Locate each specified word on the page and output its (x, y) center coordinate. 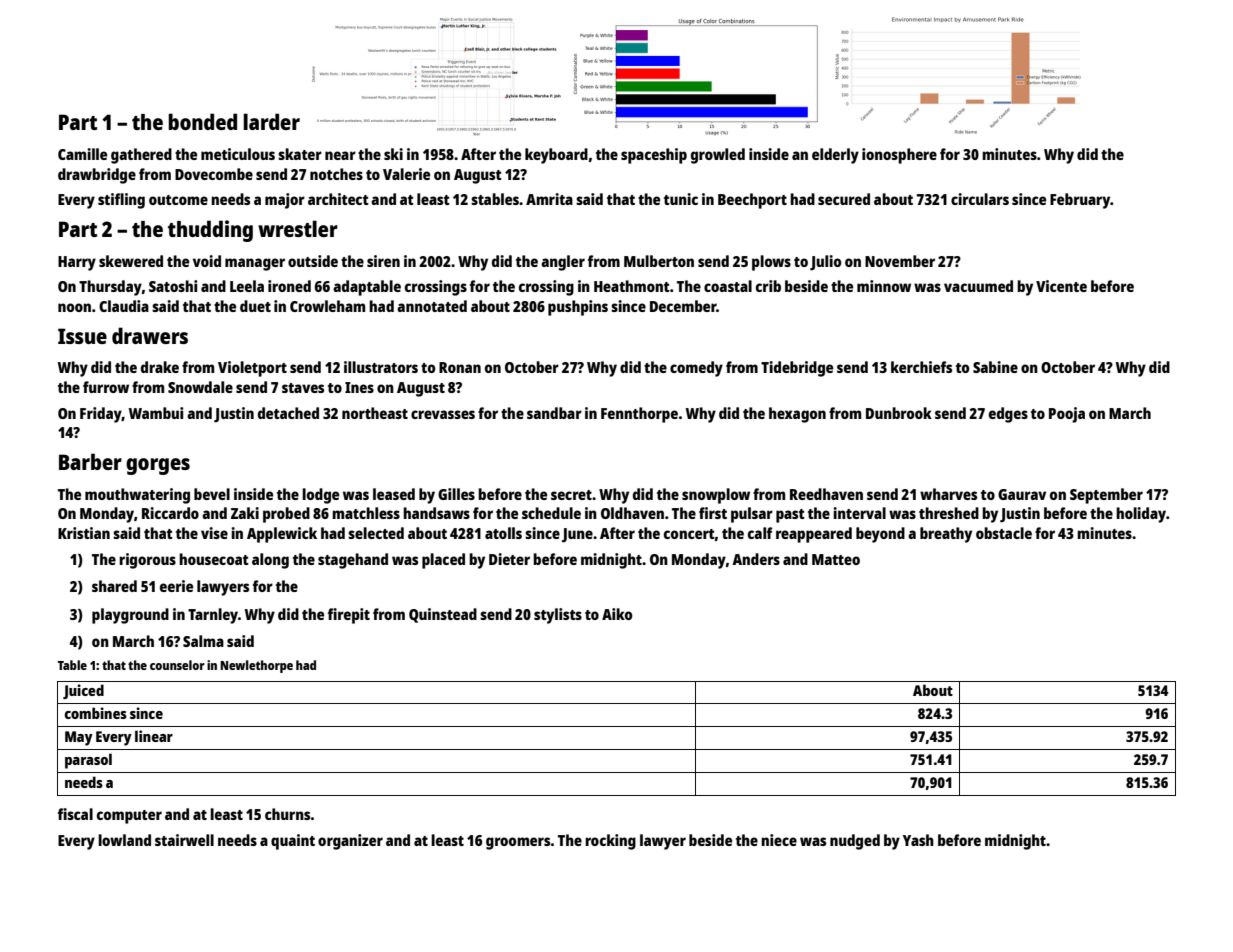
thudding (210, 231)
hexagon (797, 415)
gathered (141, 156)
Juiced (83, 691)
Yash (918, 840)
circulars (980, 199)
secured (844, 199)
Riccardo (170, 513)
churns (287, 814)
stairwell (184, 840)
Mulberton (659, 261)
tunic (681, 199)
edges (1008, 415)
